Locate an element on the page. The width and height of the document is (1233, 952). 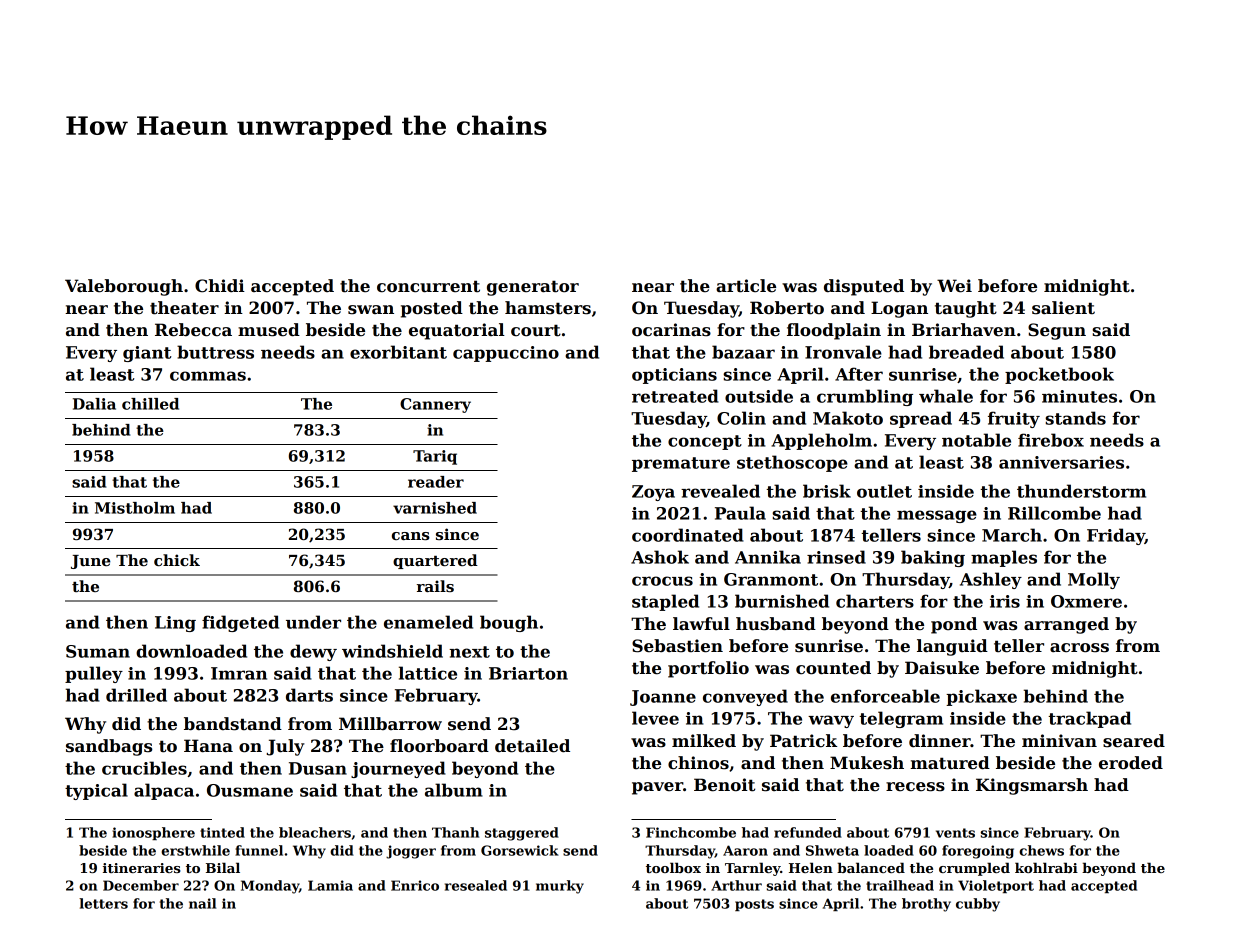
concurrent is located at coordinates (428, 286).
